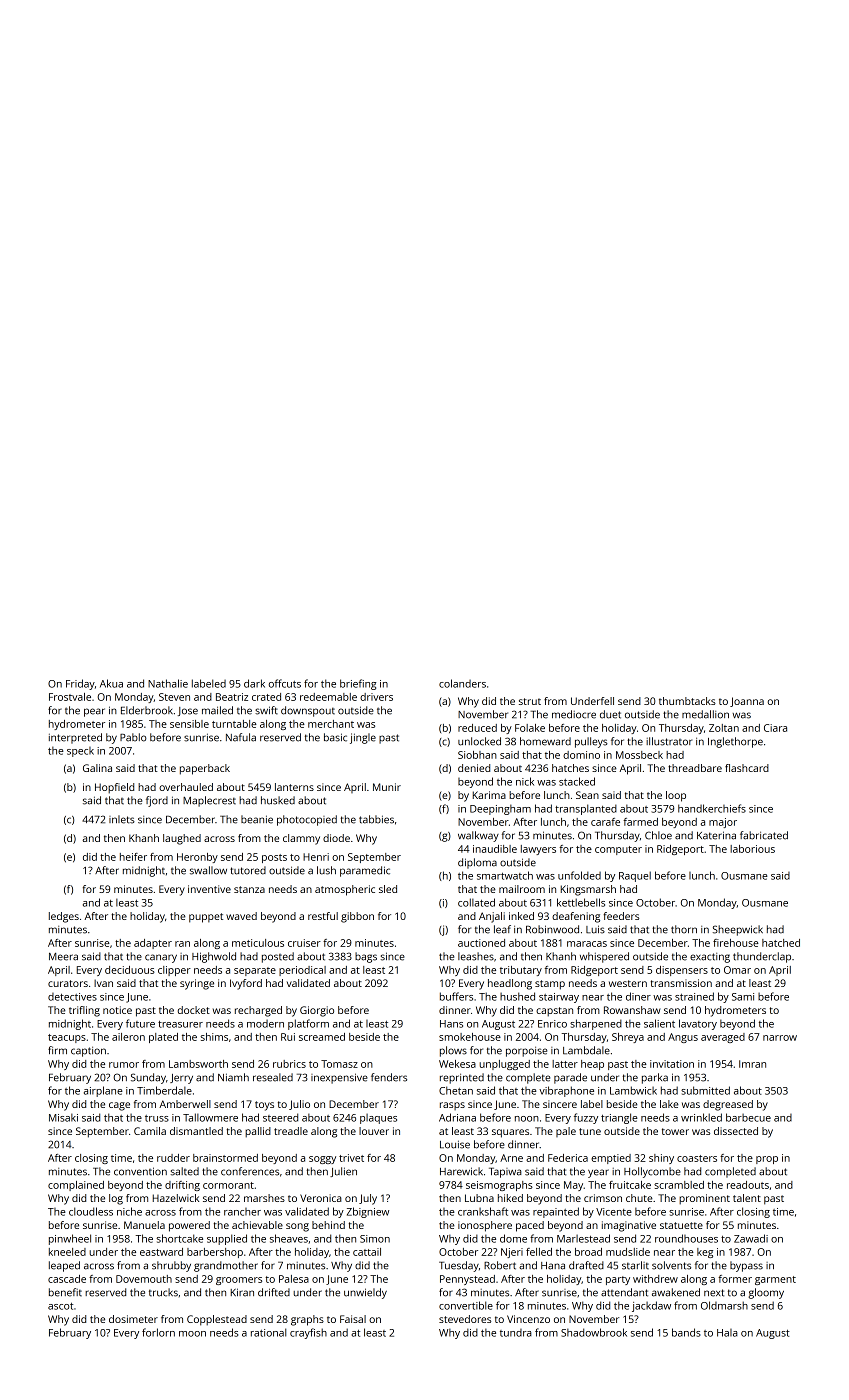 The height and width of the screenshot is (1400, 849). What do you see at coordinates (687, 701) in the screenshot?
I see `thumbtacks` at bounding box center [687, 701].
